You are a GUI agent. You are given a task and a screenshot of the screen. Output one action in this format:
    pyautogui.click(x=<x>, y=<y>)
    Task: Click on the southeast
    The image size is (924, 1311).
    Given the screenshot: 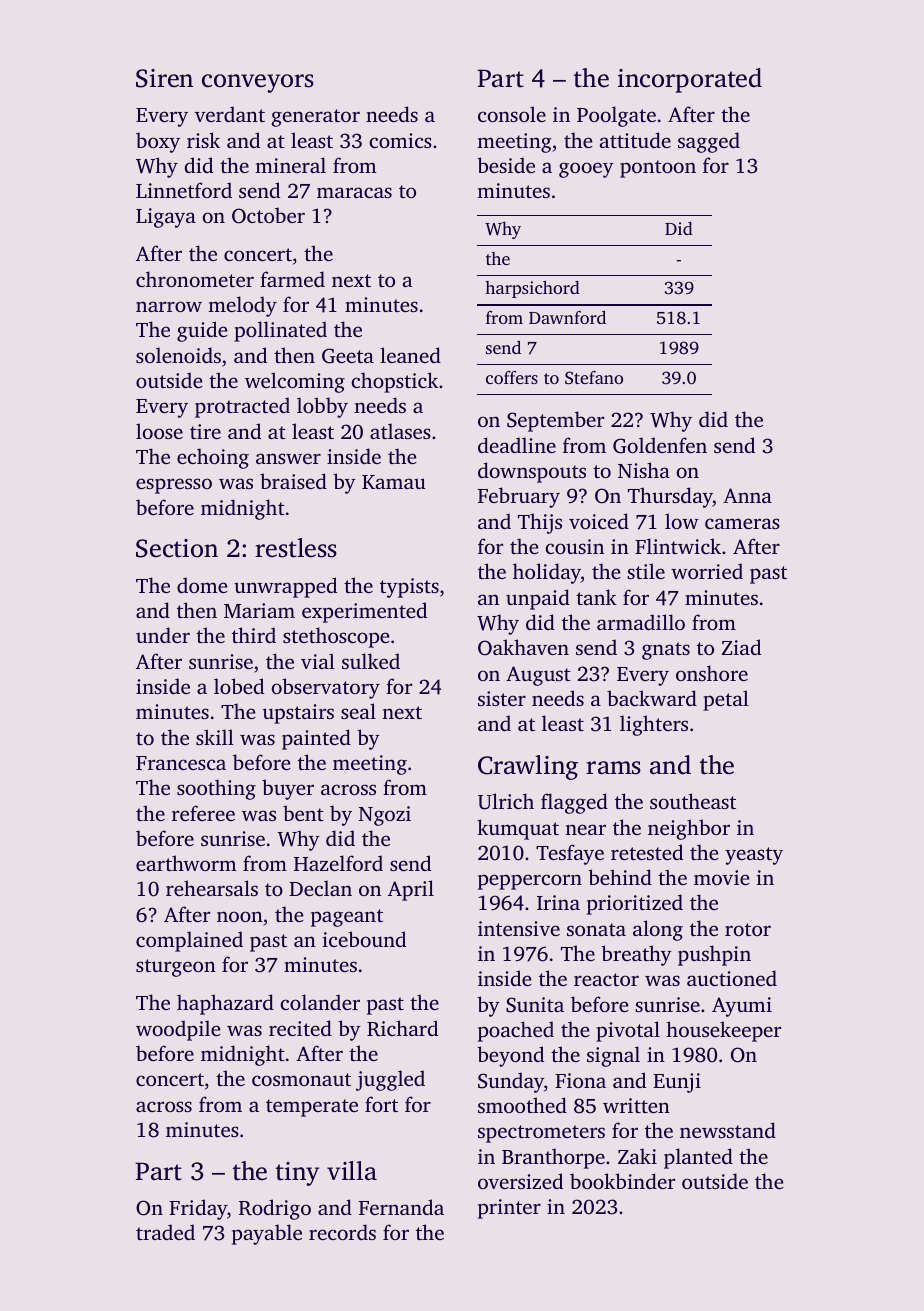 What is the action you would take?
    pyautogui.click(x=693, y=801)
